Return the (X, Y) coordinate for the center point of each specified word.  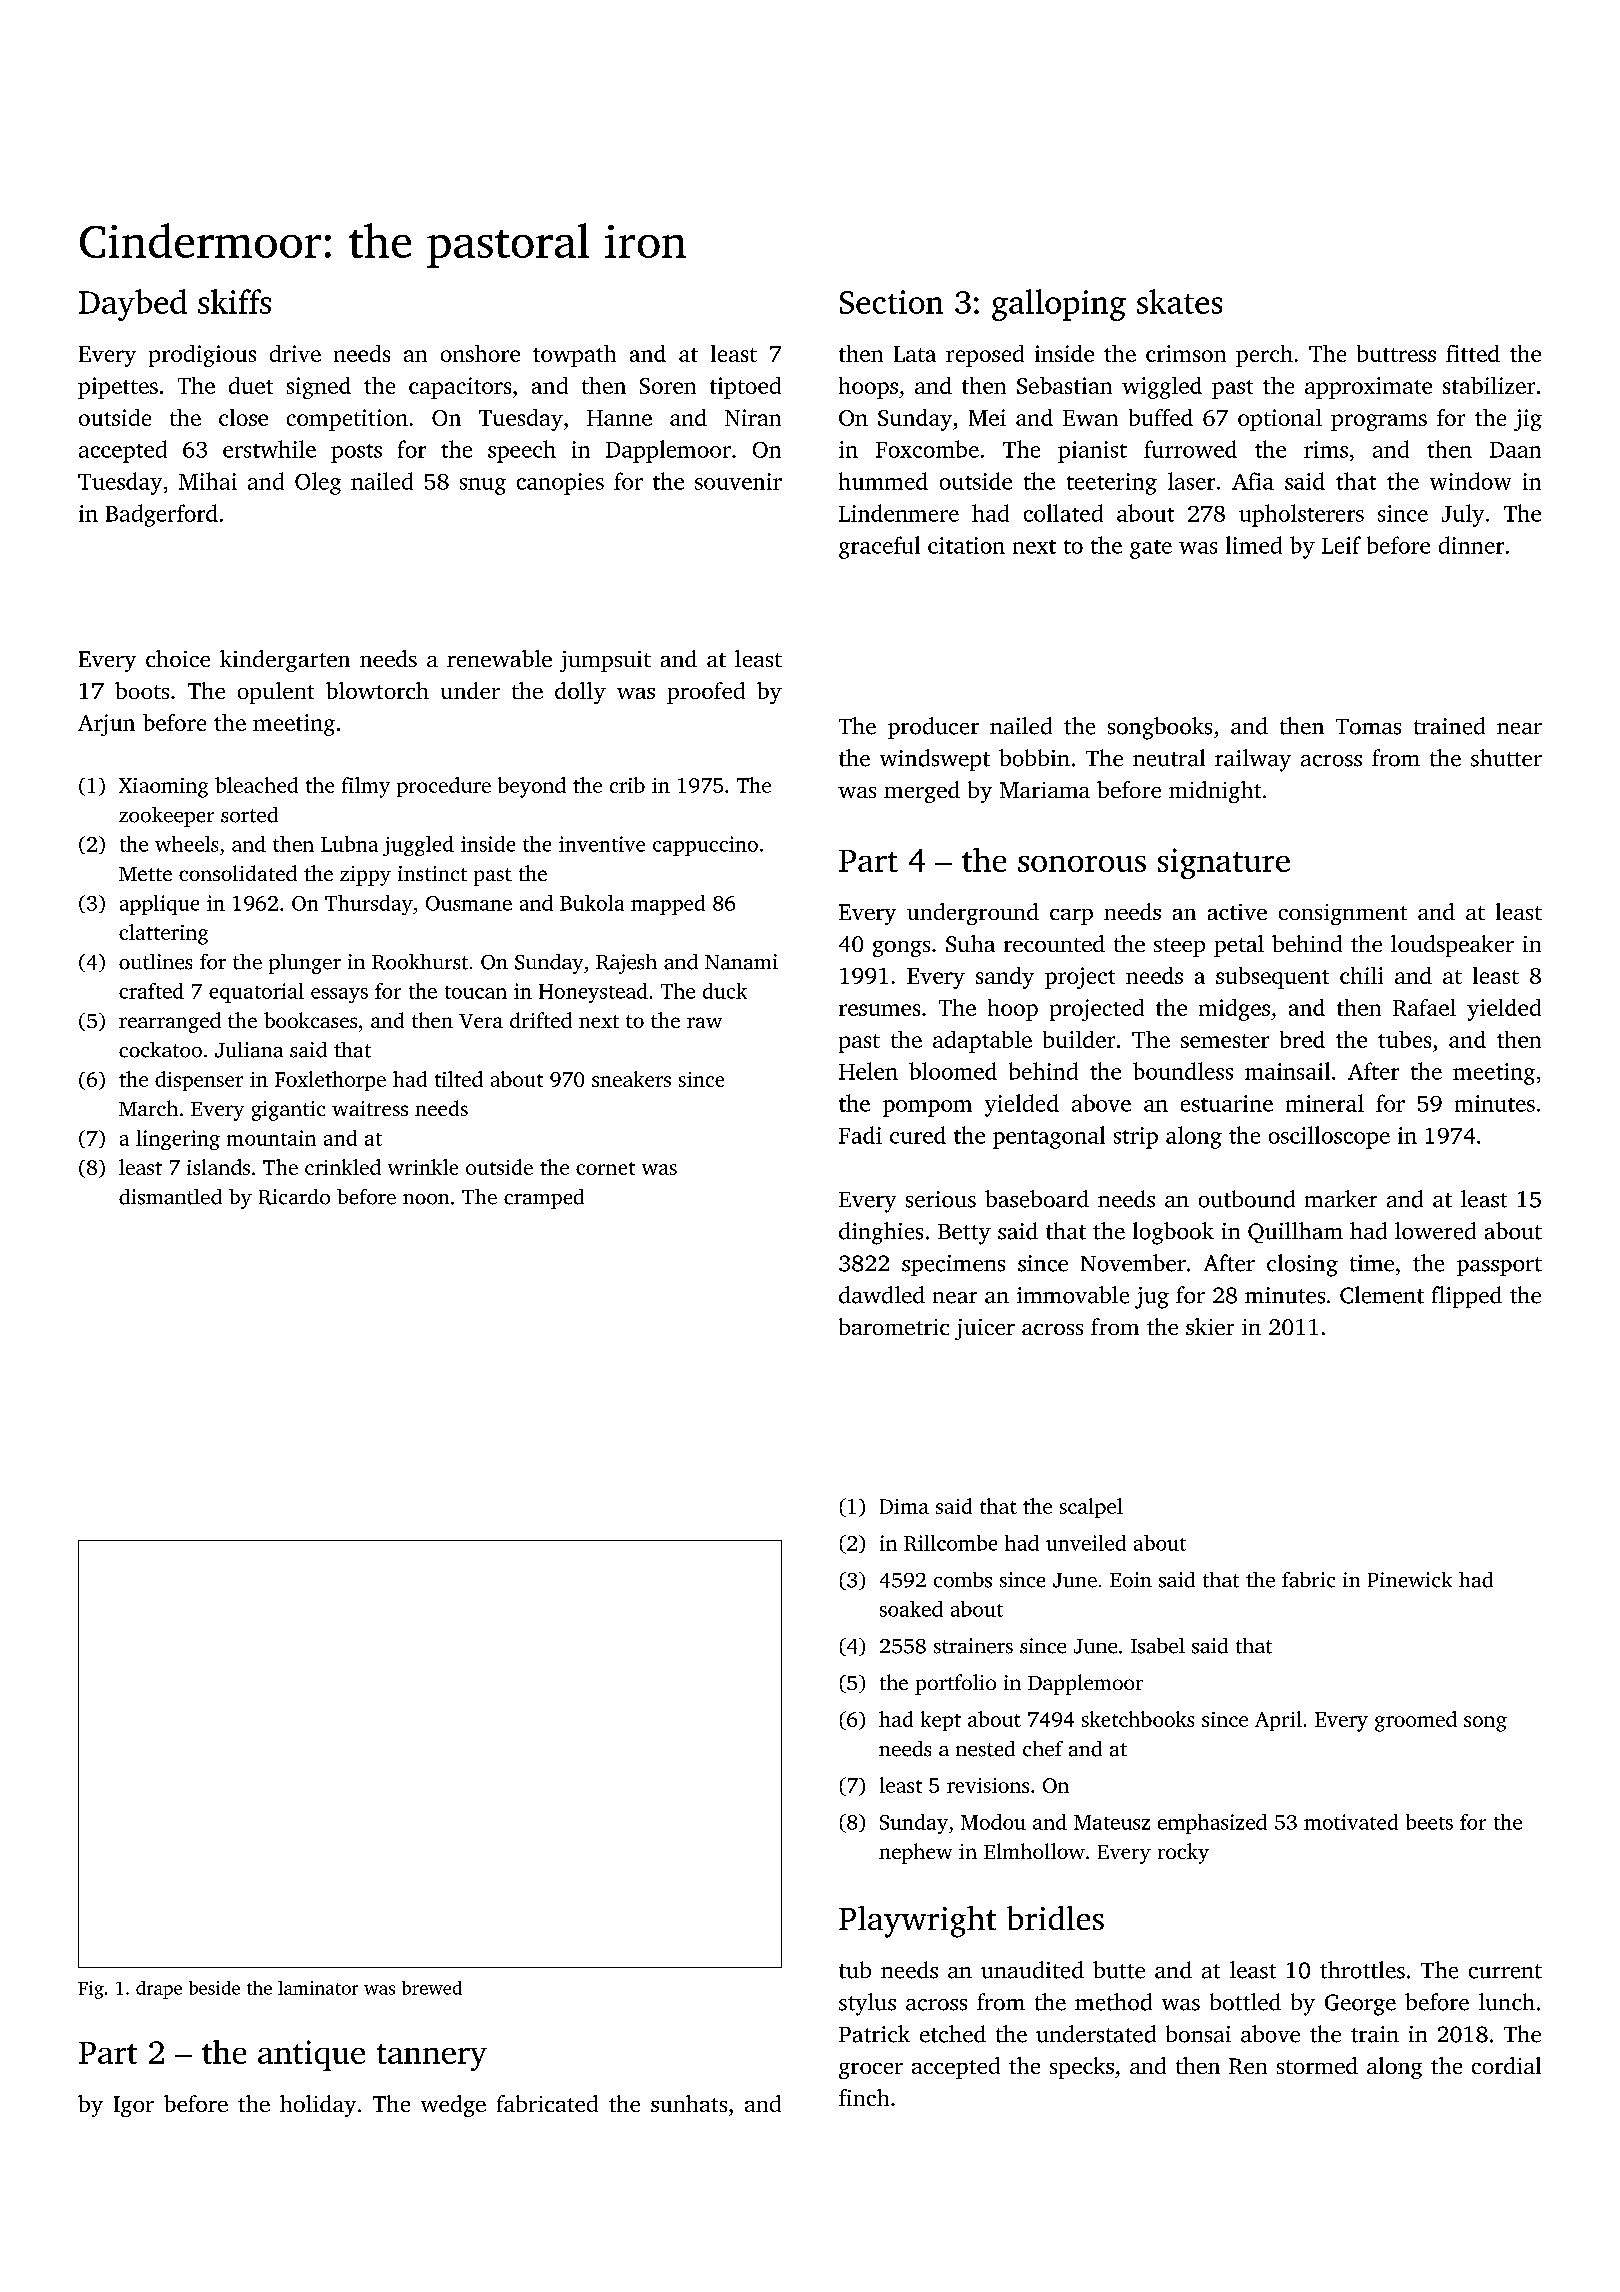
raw (704, 1022)
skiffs (234, 301)
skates (1179, 301)
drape (159, 1990)
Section (891, 302)
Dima (904, 1506)
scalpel (1091, 1508)
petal (1239, 946)
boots (142, 690)
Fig (91, 1990)
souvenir (738, 481)
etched (953, 2034)
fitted (1473, 353)
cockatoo (160, 1050)
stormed (1317, 2065)
